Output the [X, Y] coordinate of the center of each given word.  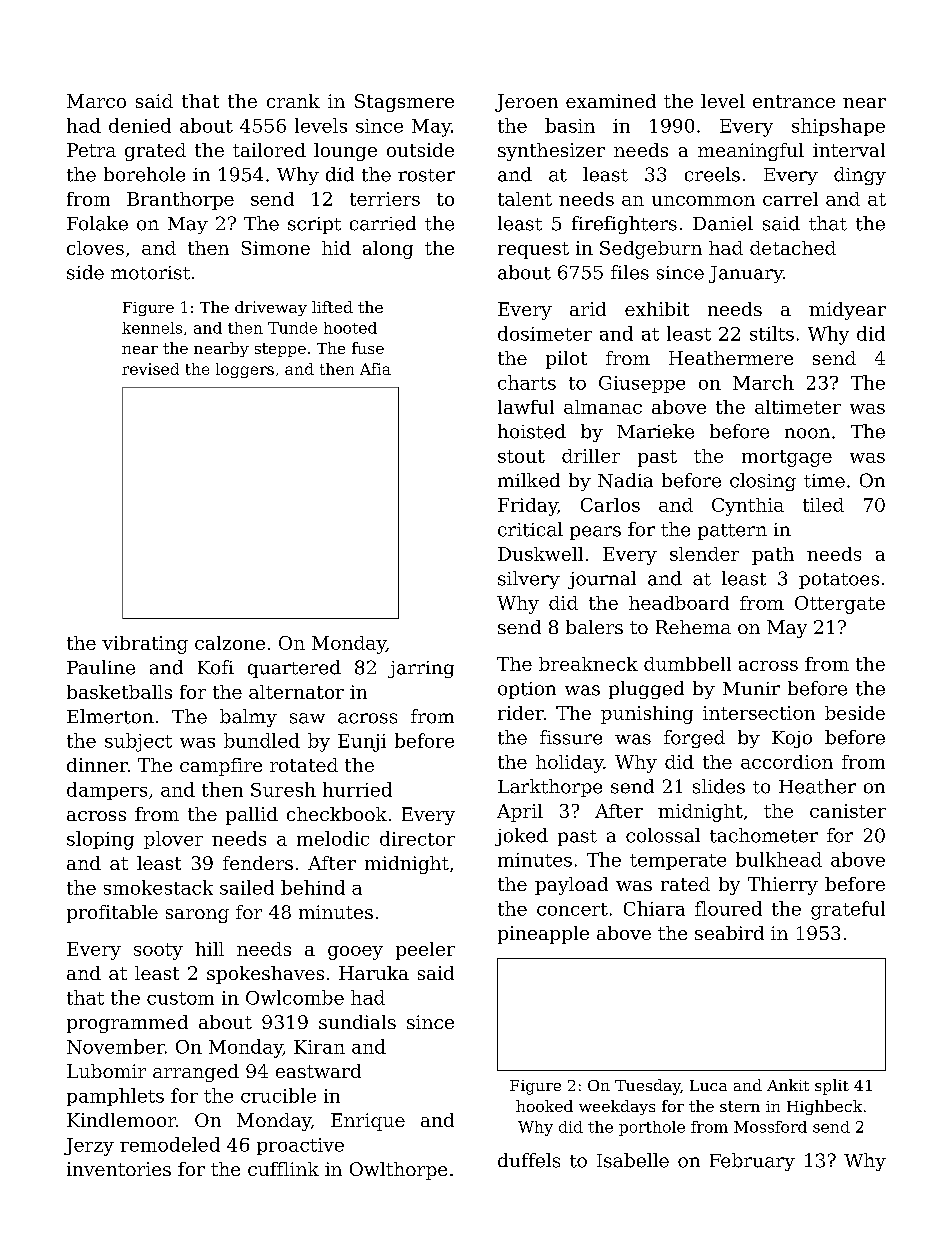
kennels [152, 328]
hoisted [532, 431]
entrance [794, 101]
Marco [96, 101]
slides [719, 786]
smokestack [158, 887]
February [752, 1162]
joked [521, 837]
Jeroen [526, 103]
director [417, 838]
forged [694, 739]
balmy [248, 718]
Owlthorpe [398, 1171]
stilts [772, 333]
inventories [119, 1169]
